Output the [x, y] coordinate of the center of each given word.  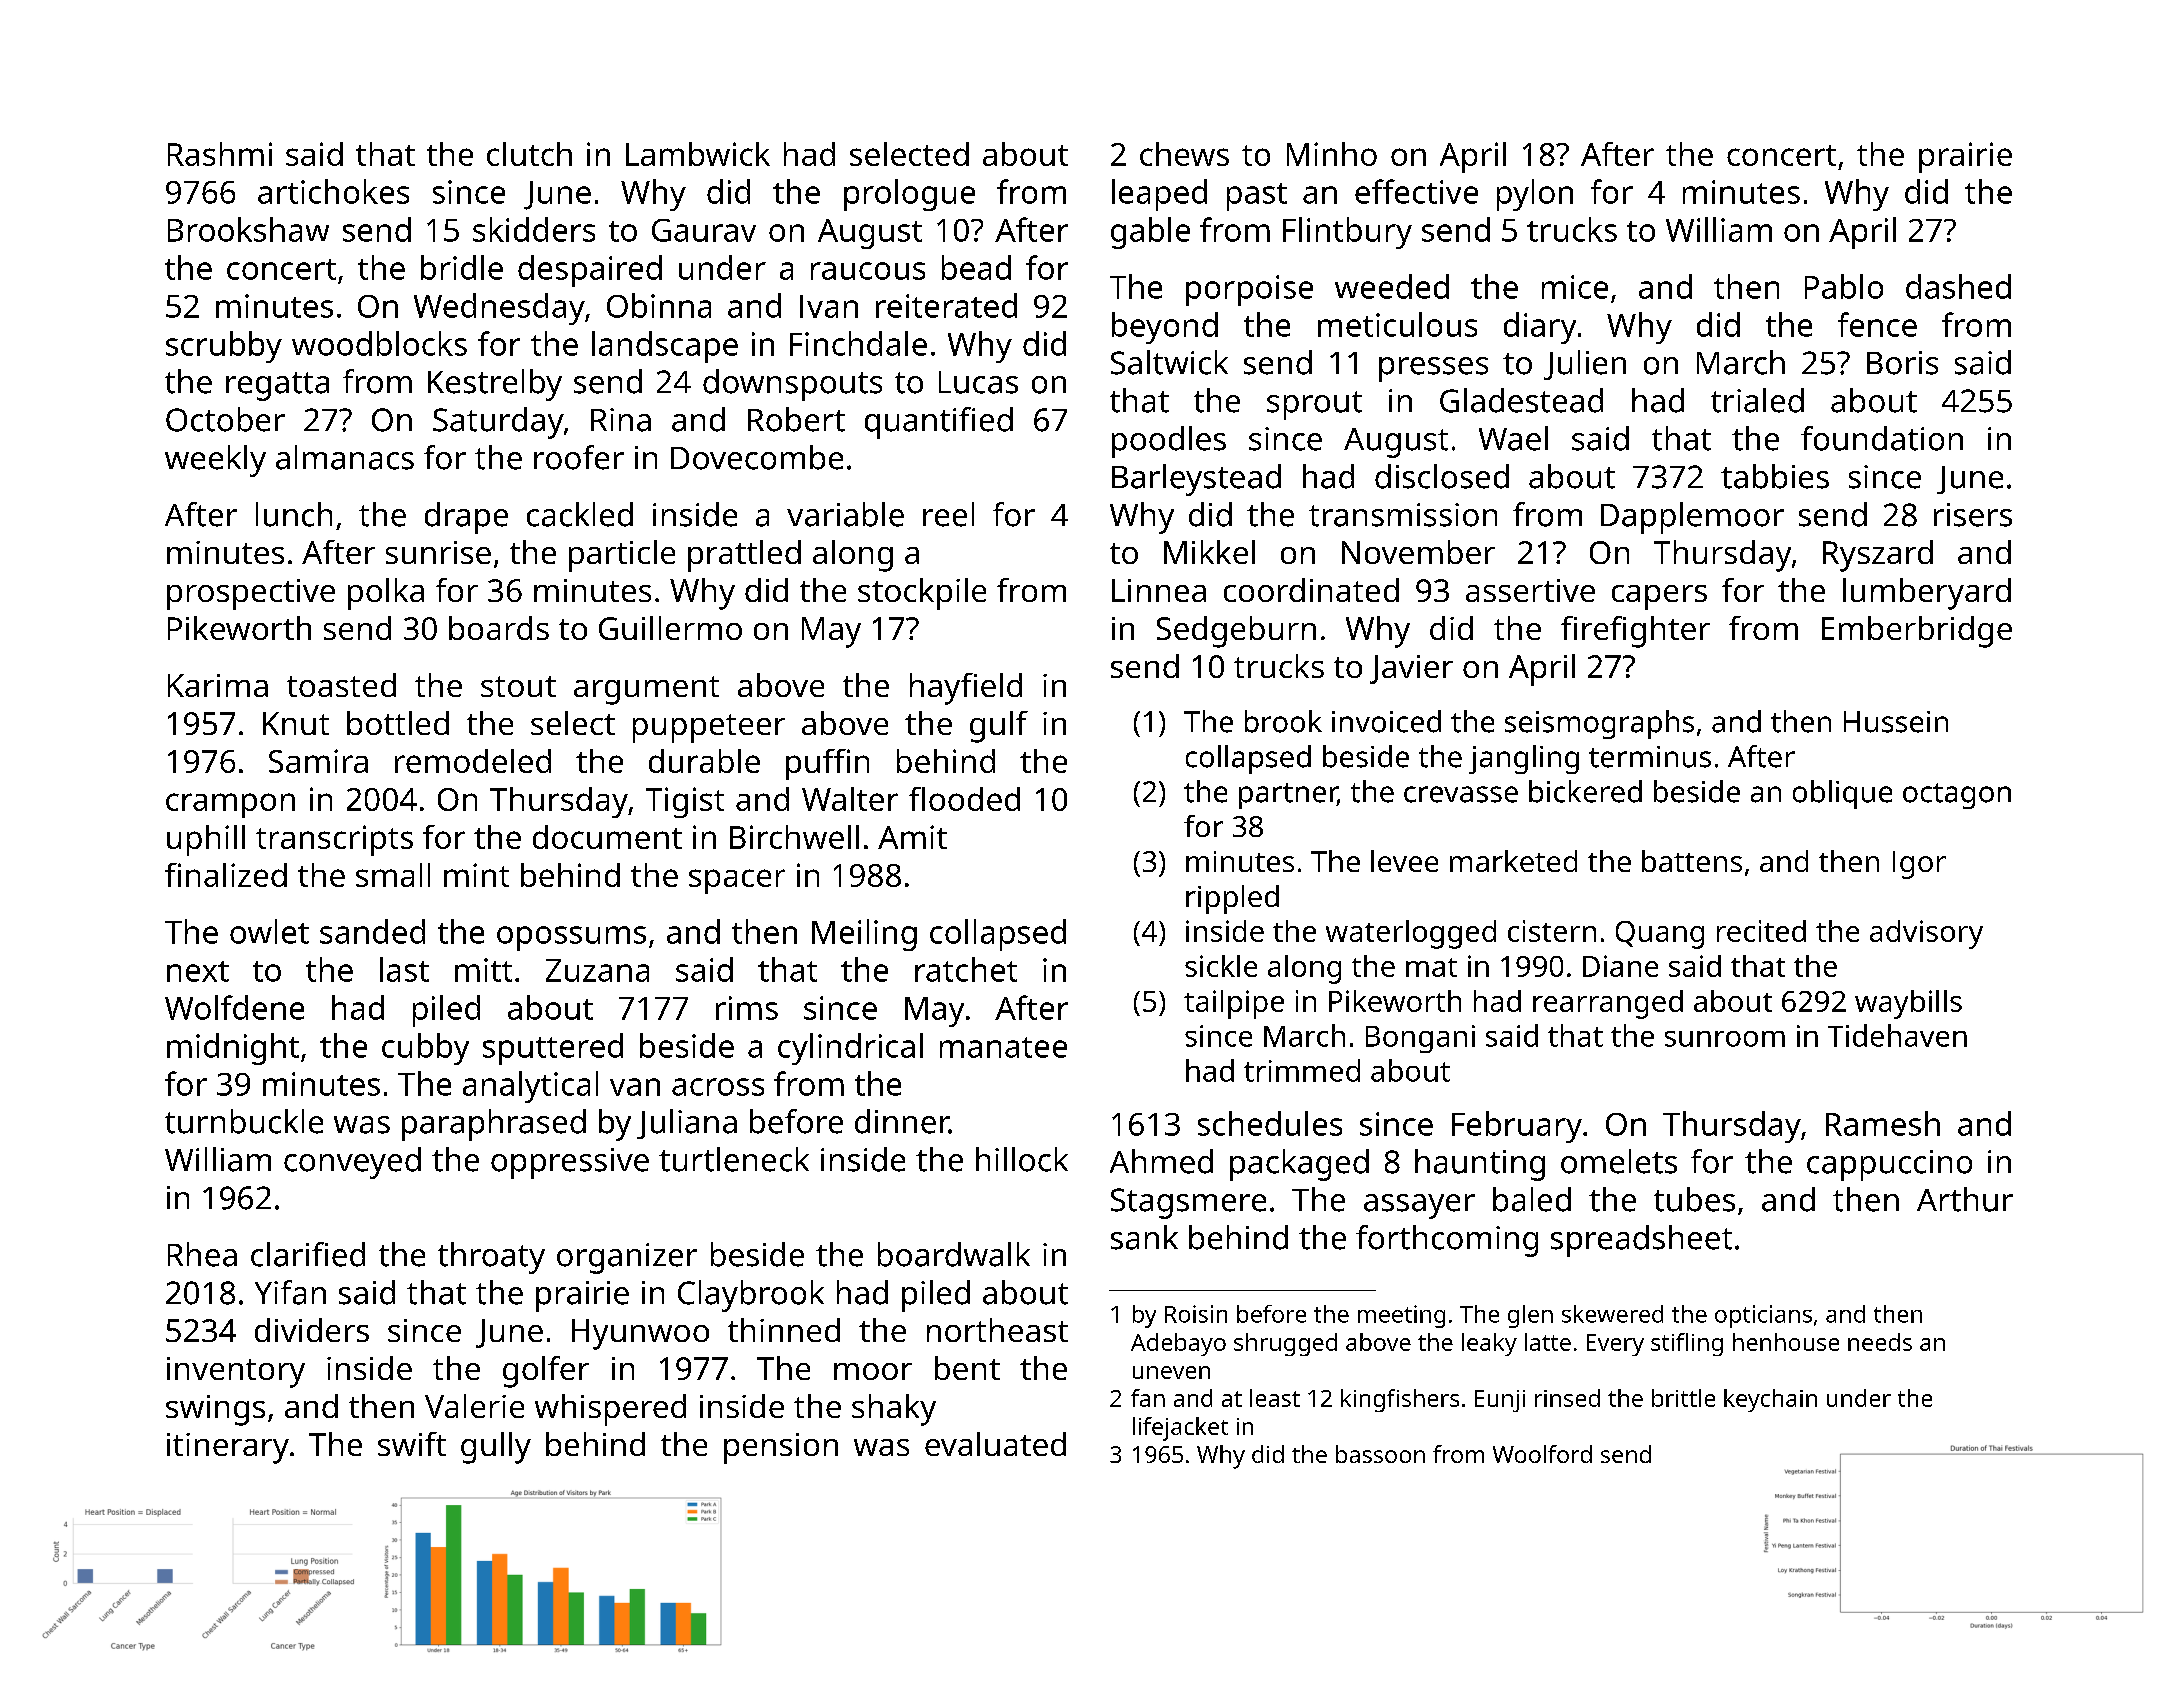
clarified [308, 1254]
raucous [868, 271]
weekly [215, 461]
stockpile [922, 594]
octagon [1957, 796]
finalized [226, 875]
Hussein [1896, 722]
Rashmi [220, 154]
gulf [999, 727]
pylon [1535, 195]
